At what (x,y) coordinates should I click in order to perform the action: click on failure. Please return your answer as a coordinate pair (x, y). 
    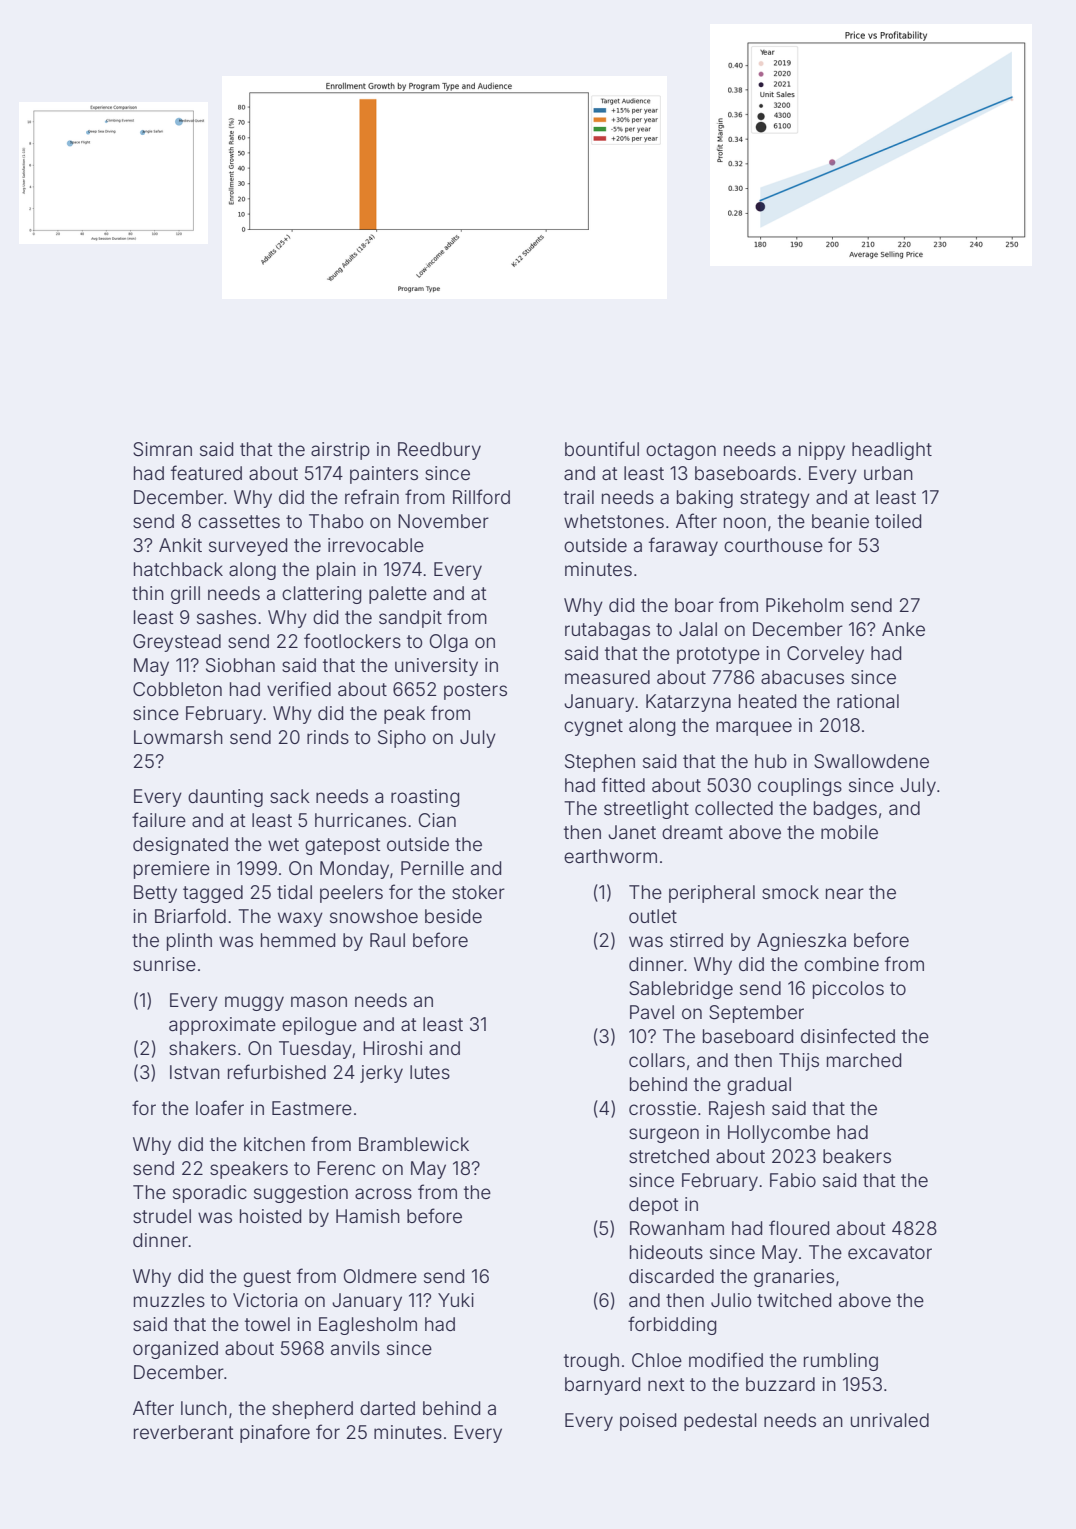
    Looking at the image, I should click on (159, 819).
